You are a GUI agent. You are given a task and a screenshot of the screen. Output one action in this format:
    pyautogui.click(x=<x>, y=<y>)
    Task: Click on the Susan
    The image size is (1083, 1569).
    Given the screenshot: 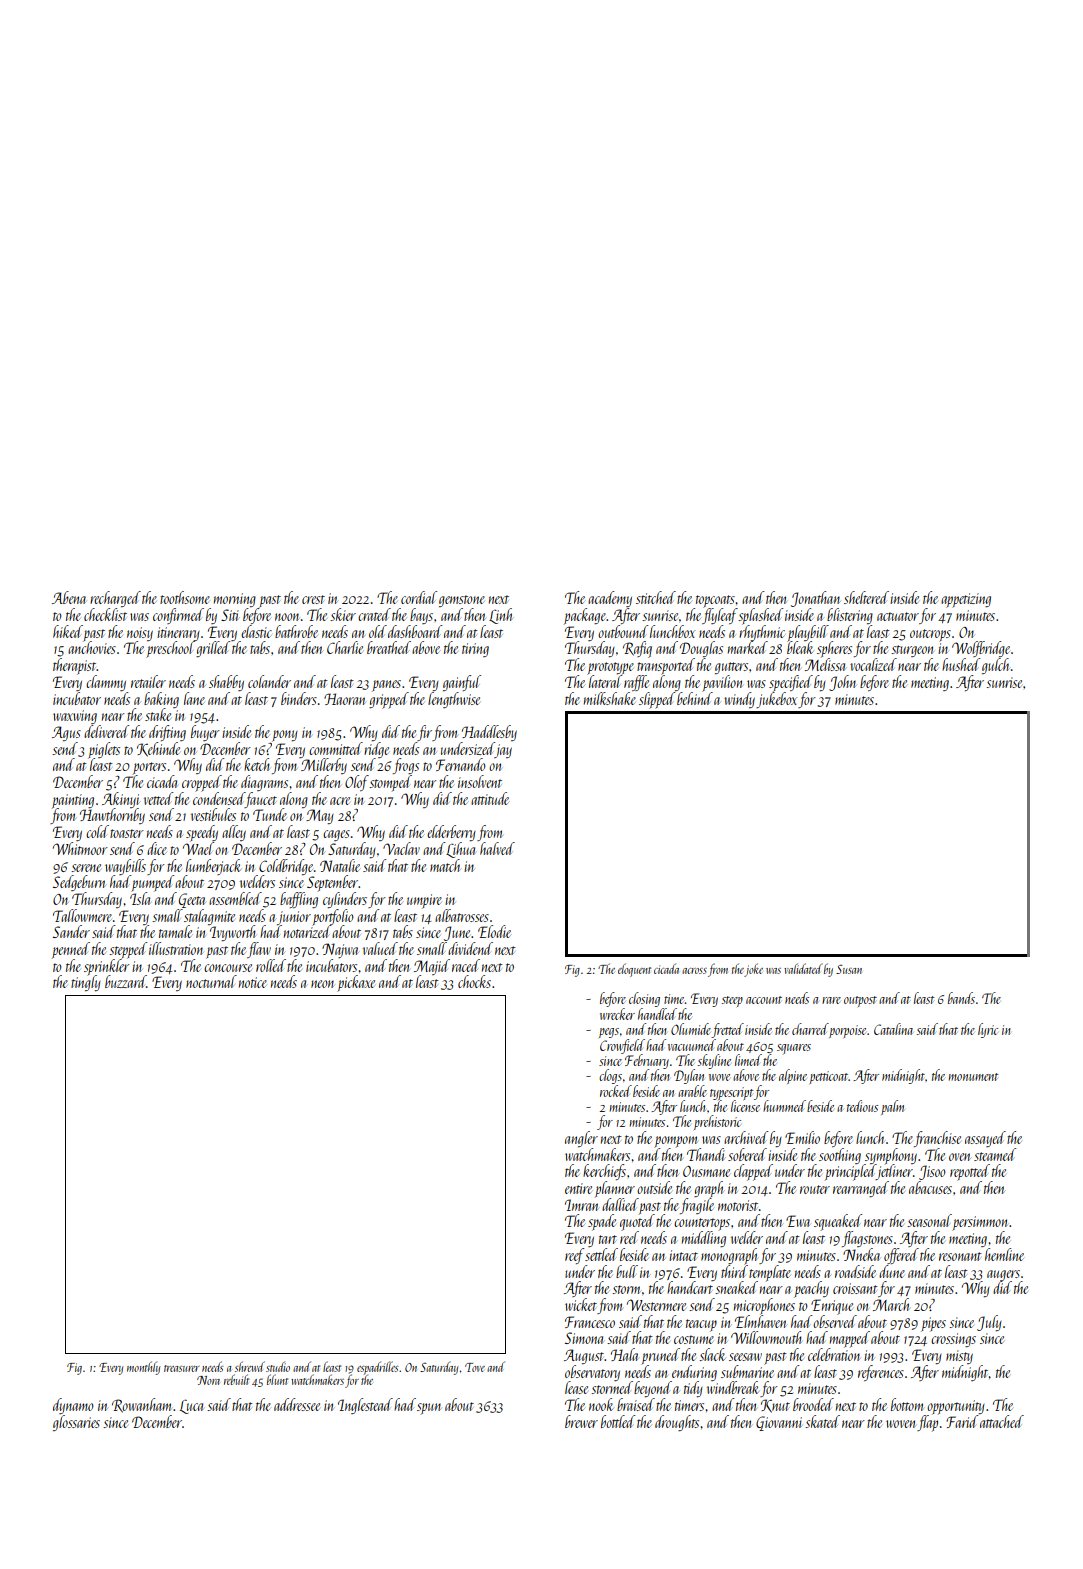 What is the action you would take?
    pyautogui.click(x=849, y=969)
